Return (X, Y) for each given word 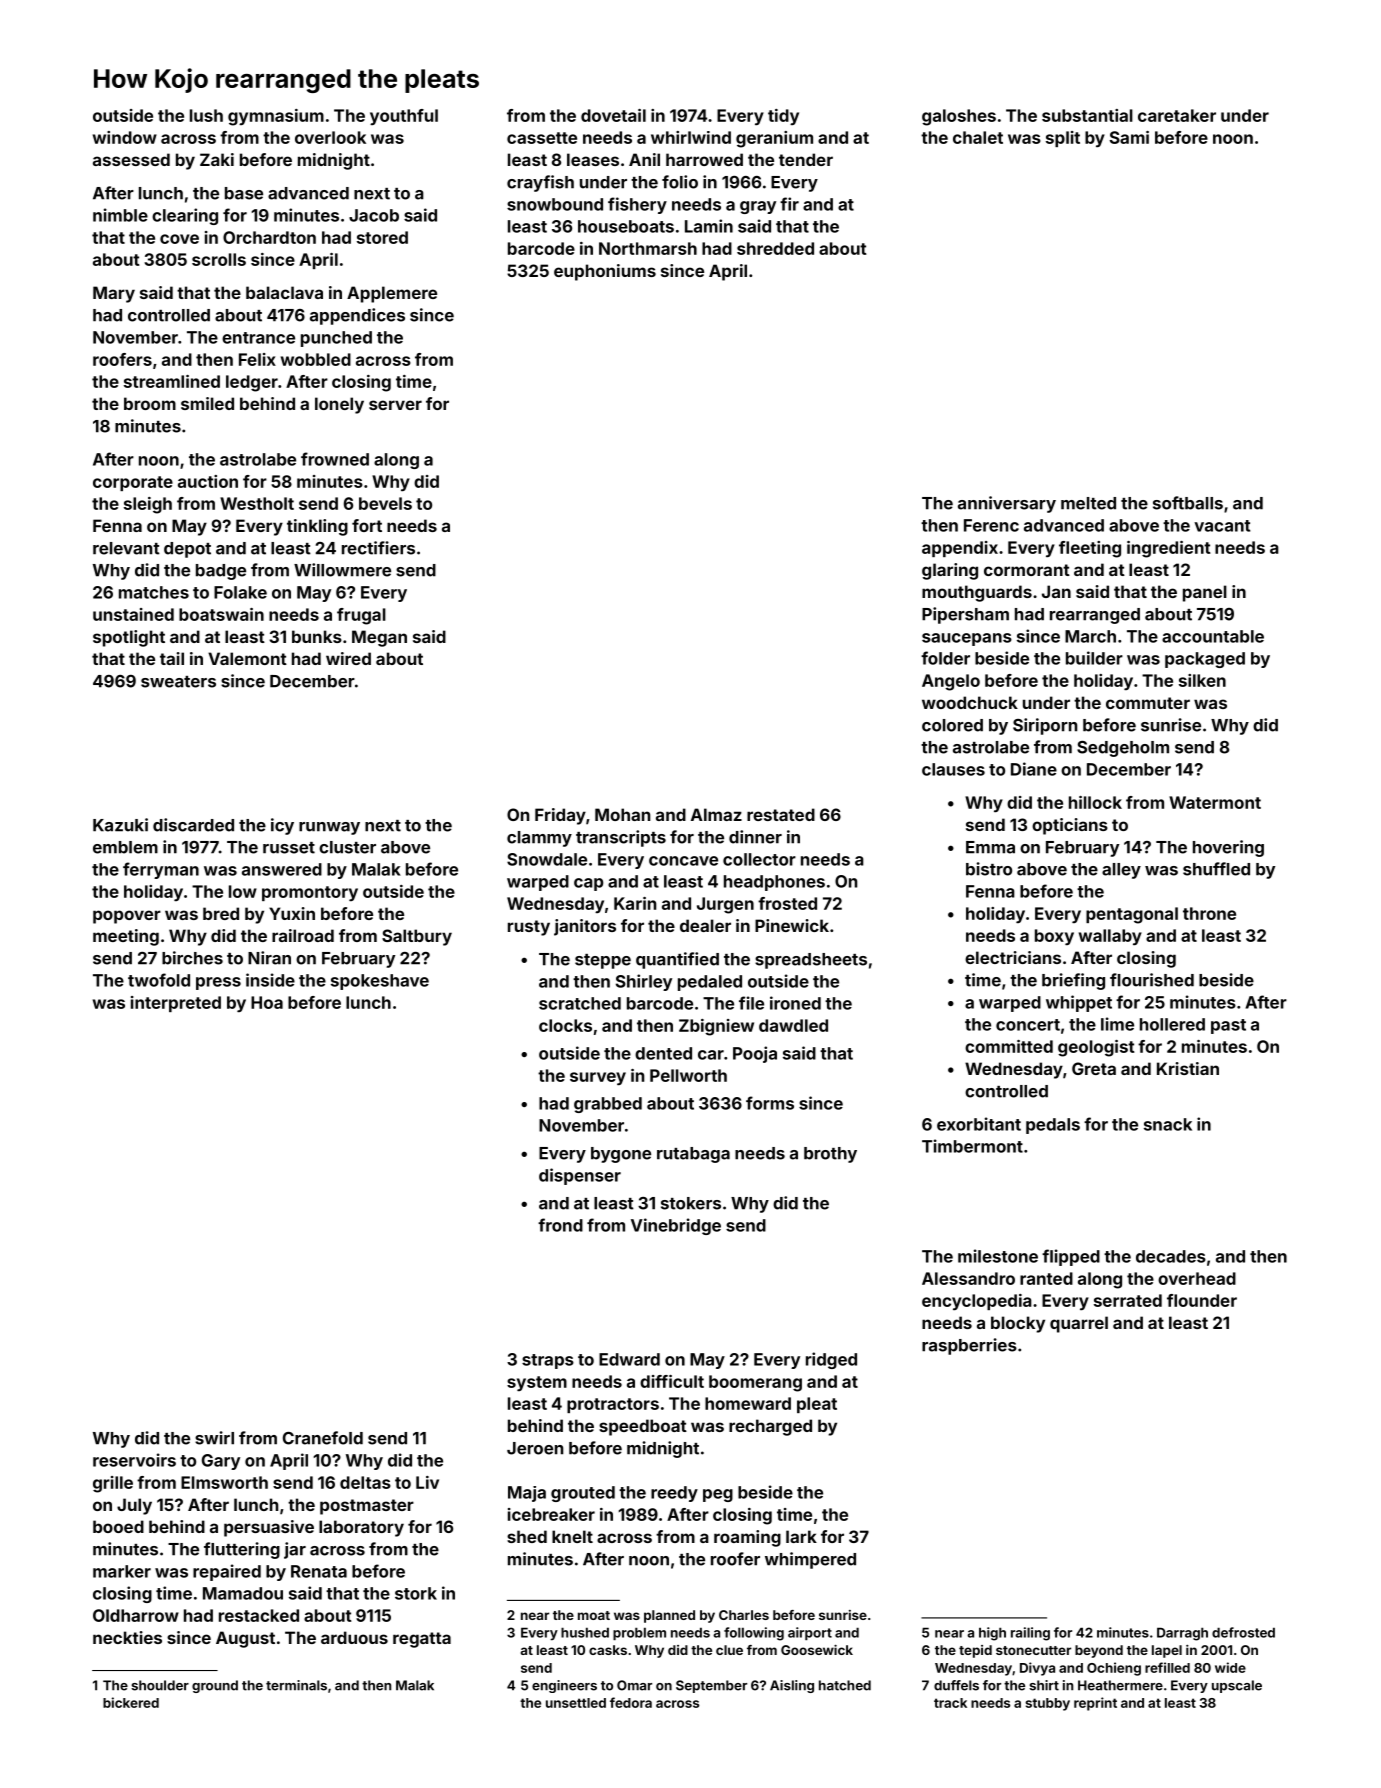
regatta (422, 1640)
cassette (542, 138)
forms (770, 1103)
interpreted (176, 1004)
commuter (1148, 703)
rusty (529, 928)
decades (1171, 1256)
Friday (560, 816)
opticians (1070, 826)
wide (1230, 1667)
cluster (347, 847)
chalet (978, 137)
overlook (330, 137)
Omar (634, 1685)
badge (221, 572)
